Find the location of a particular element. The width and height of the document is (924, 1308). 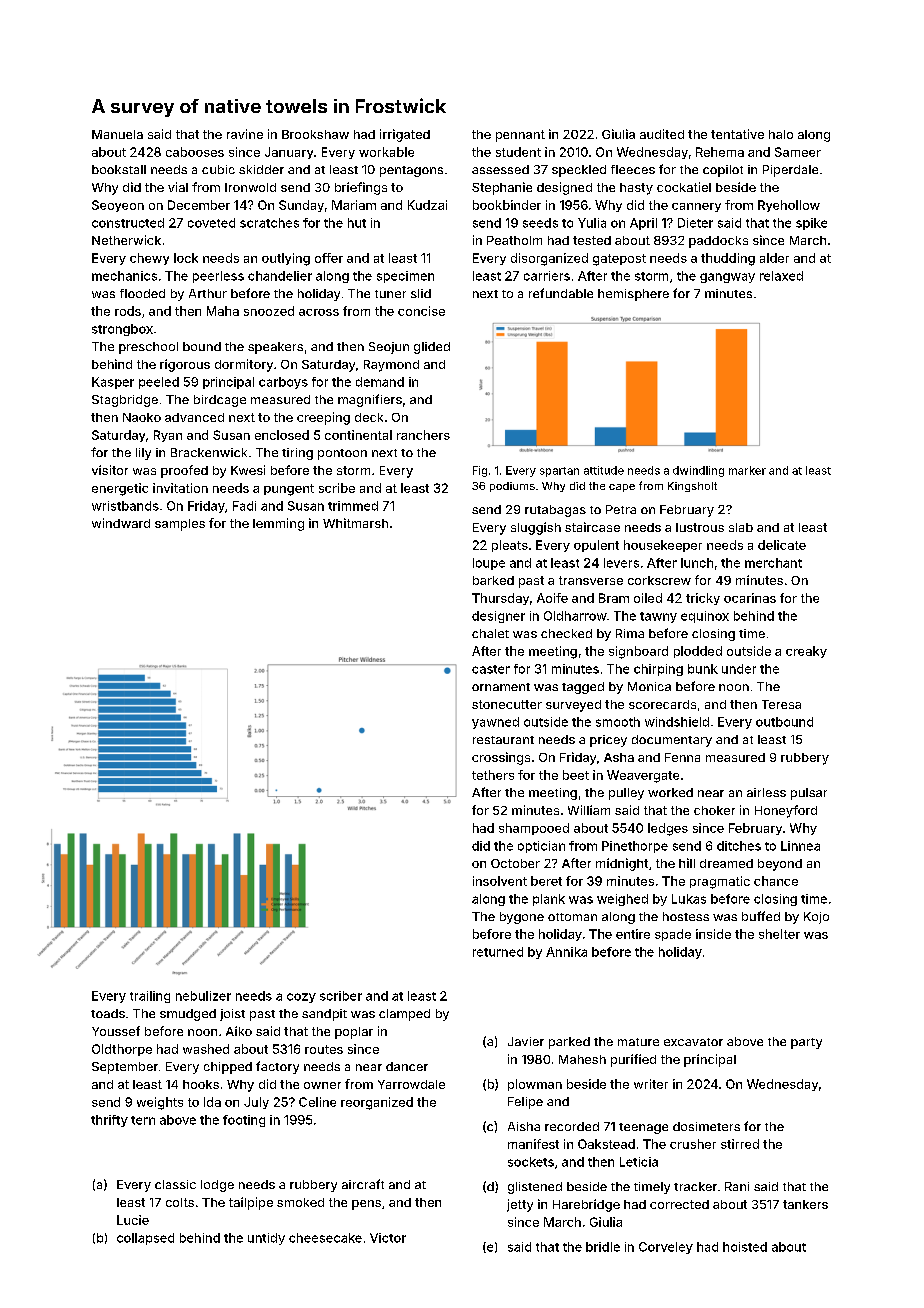

hut is located at coordinates (357, 223).
